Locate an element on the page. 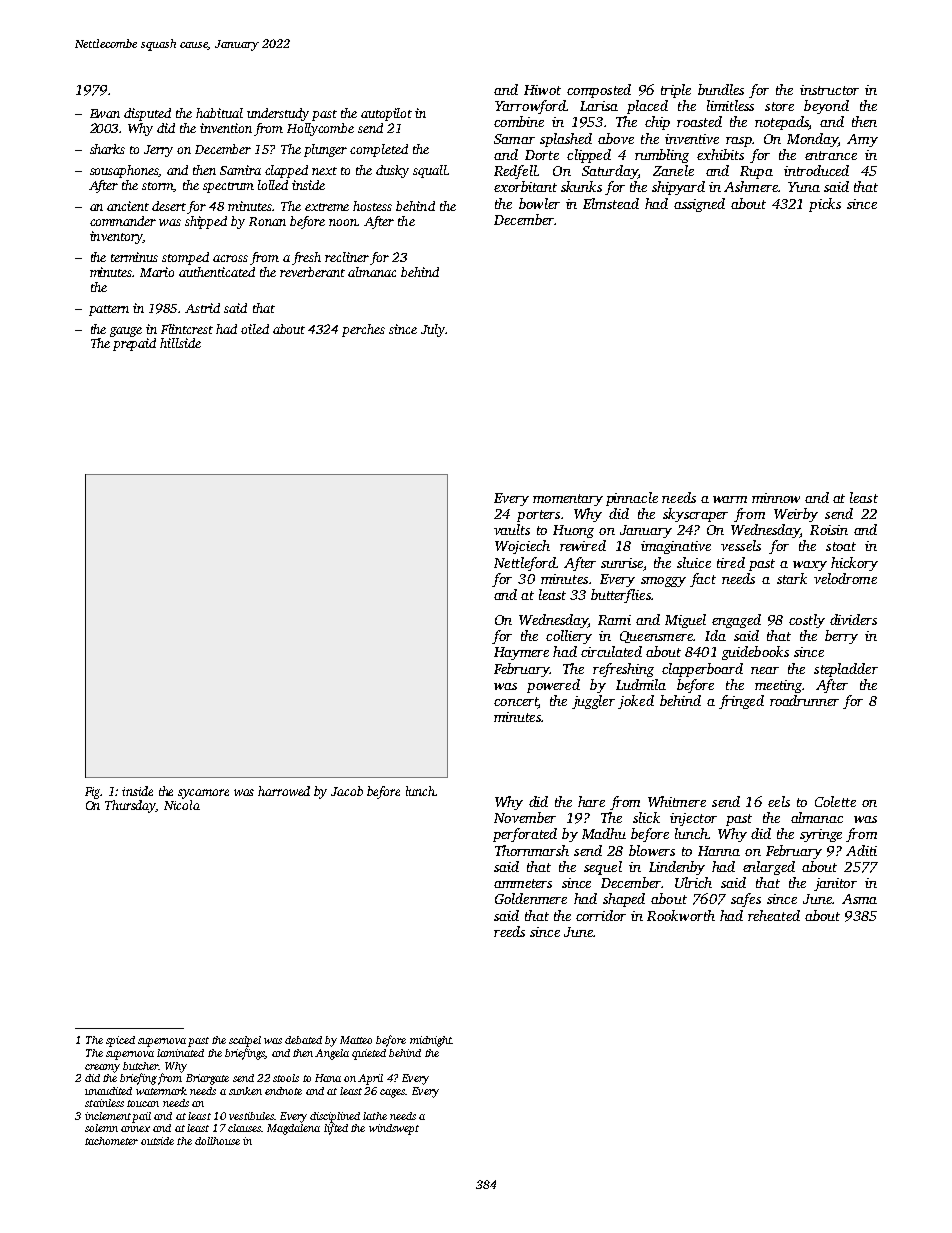 This image has width=952, height=1233. disputed is located at coordinates (147, 114).
